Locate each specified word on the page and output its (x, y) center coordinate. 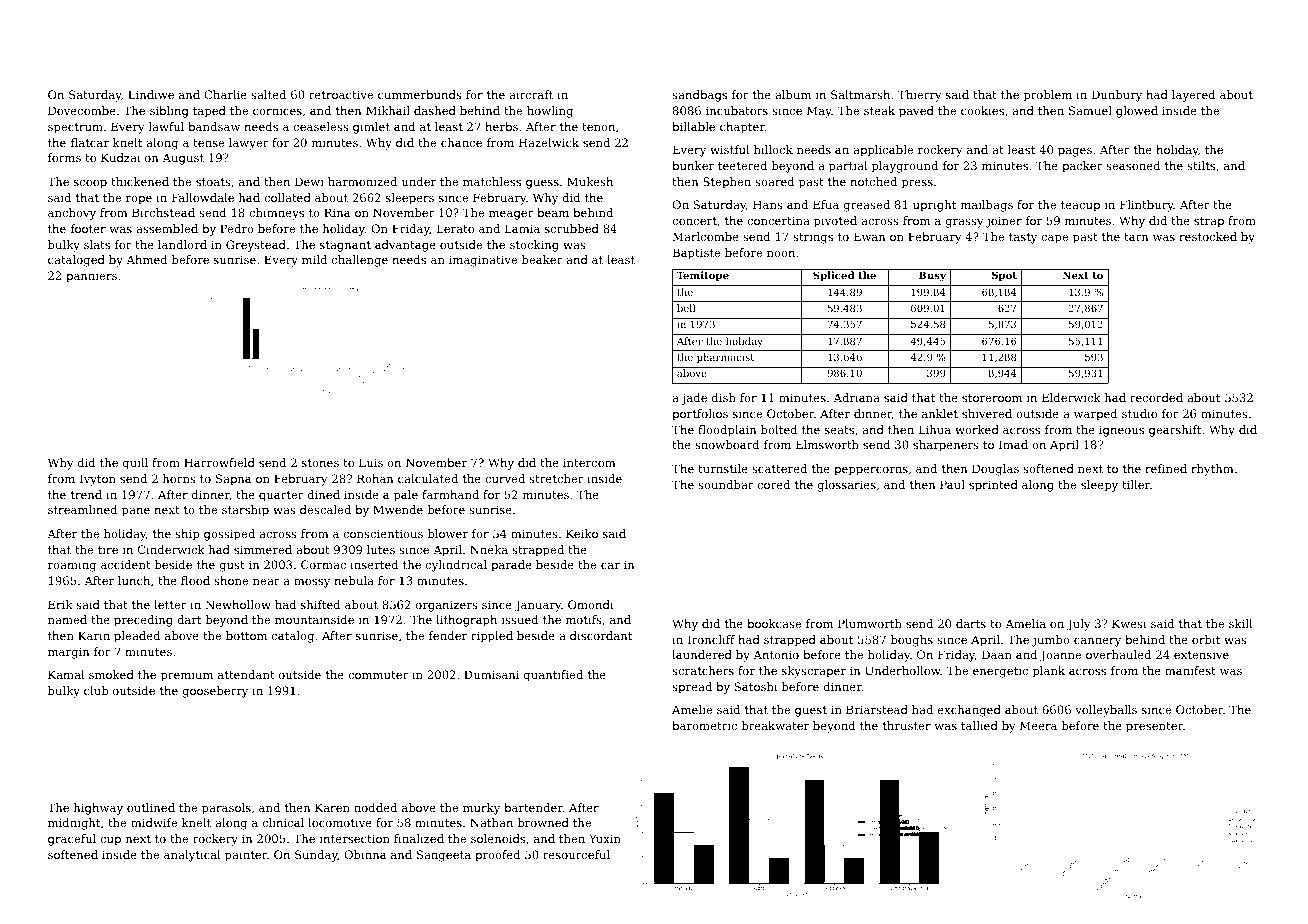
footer (88, 228)
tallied (979, 725)
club (96, 690)
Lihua (935, 429)
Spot (1004, 276)
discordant (601, 635)
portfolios (700, 415)
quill (135, 464)
